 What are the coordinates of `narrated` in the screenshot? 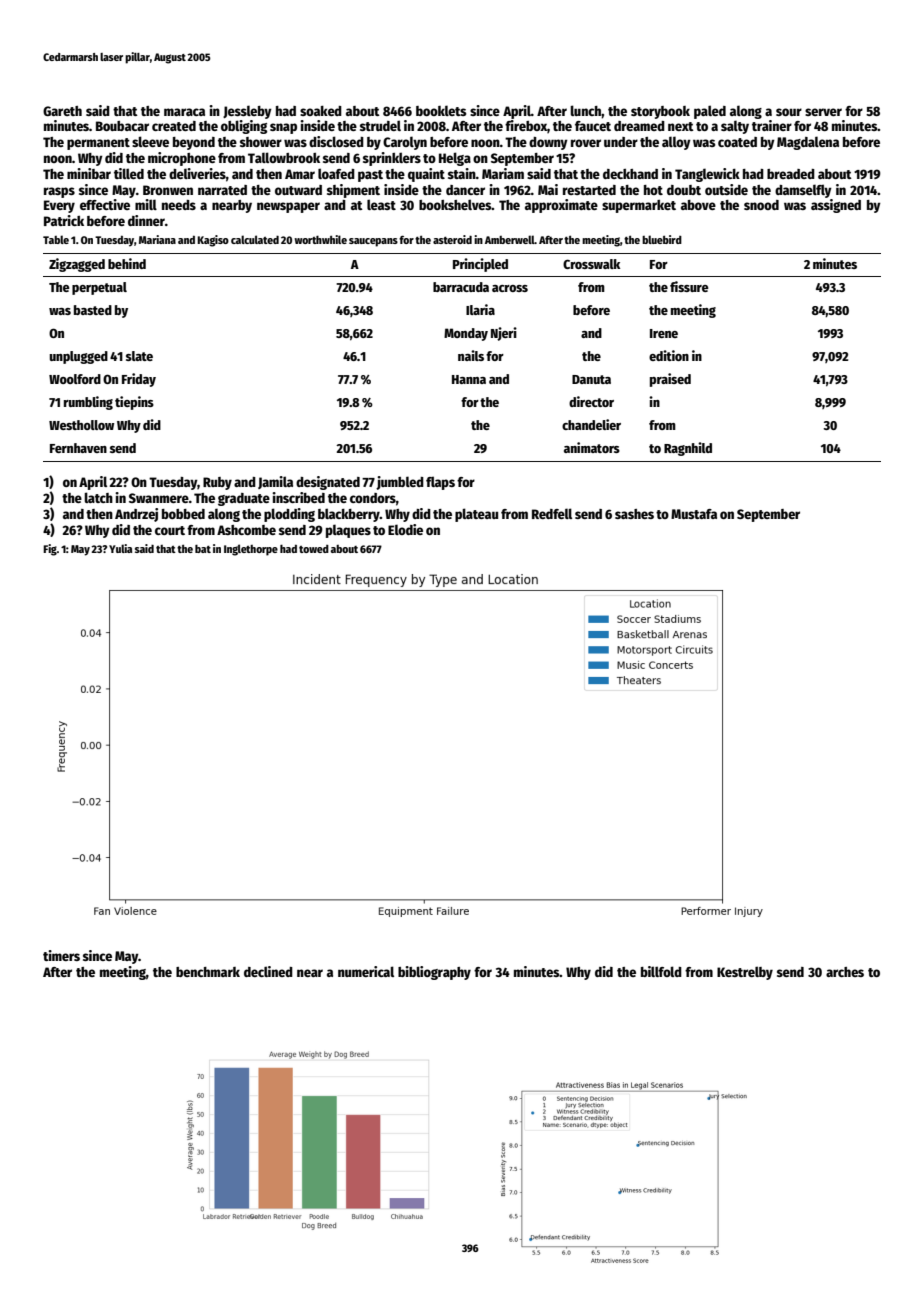 It's located at (222, 190).
